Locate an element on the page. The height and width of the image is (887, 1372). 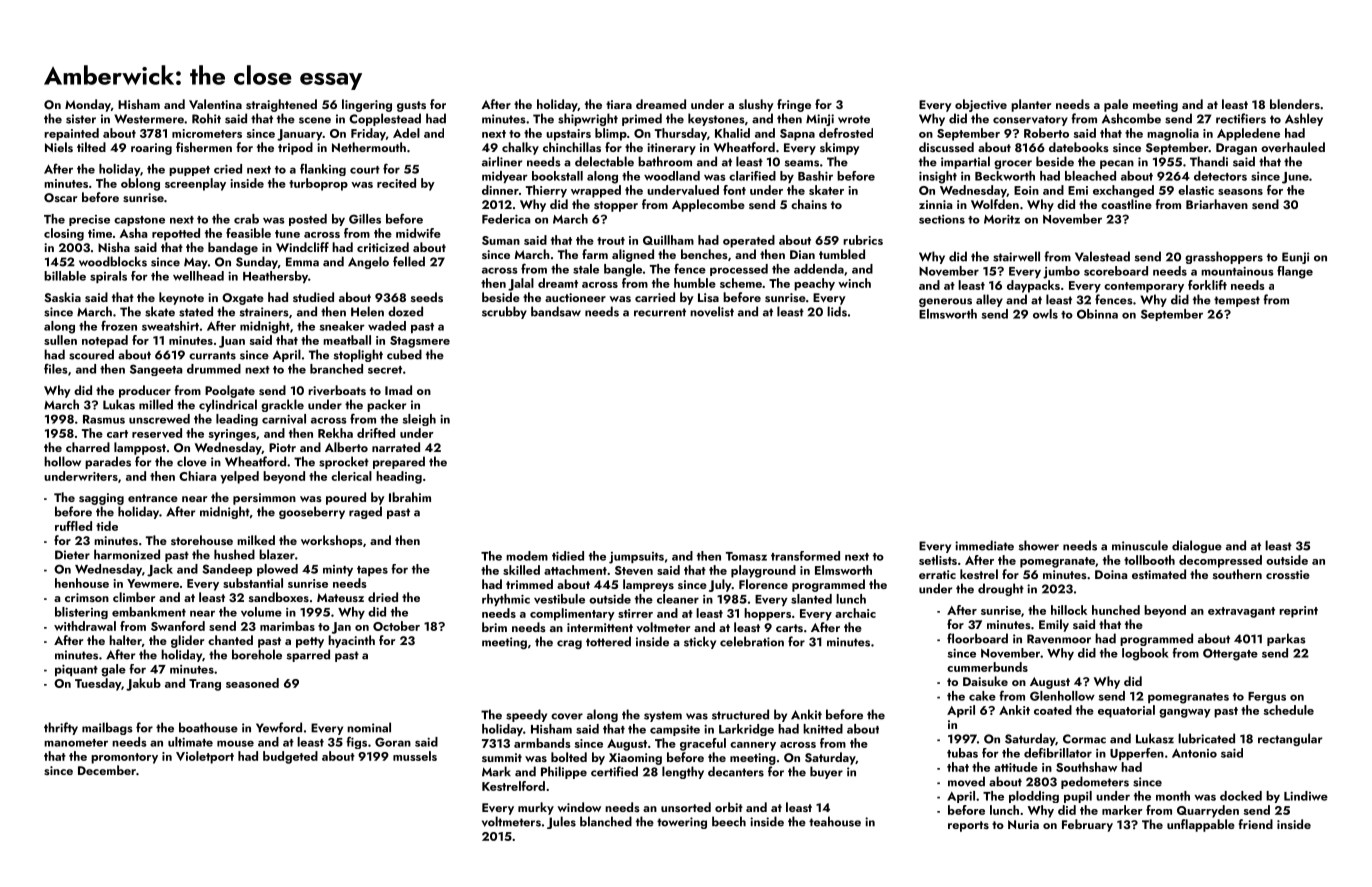
Ashley is located at coordinates (1304, 119).
